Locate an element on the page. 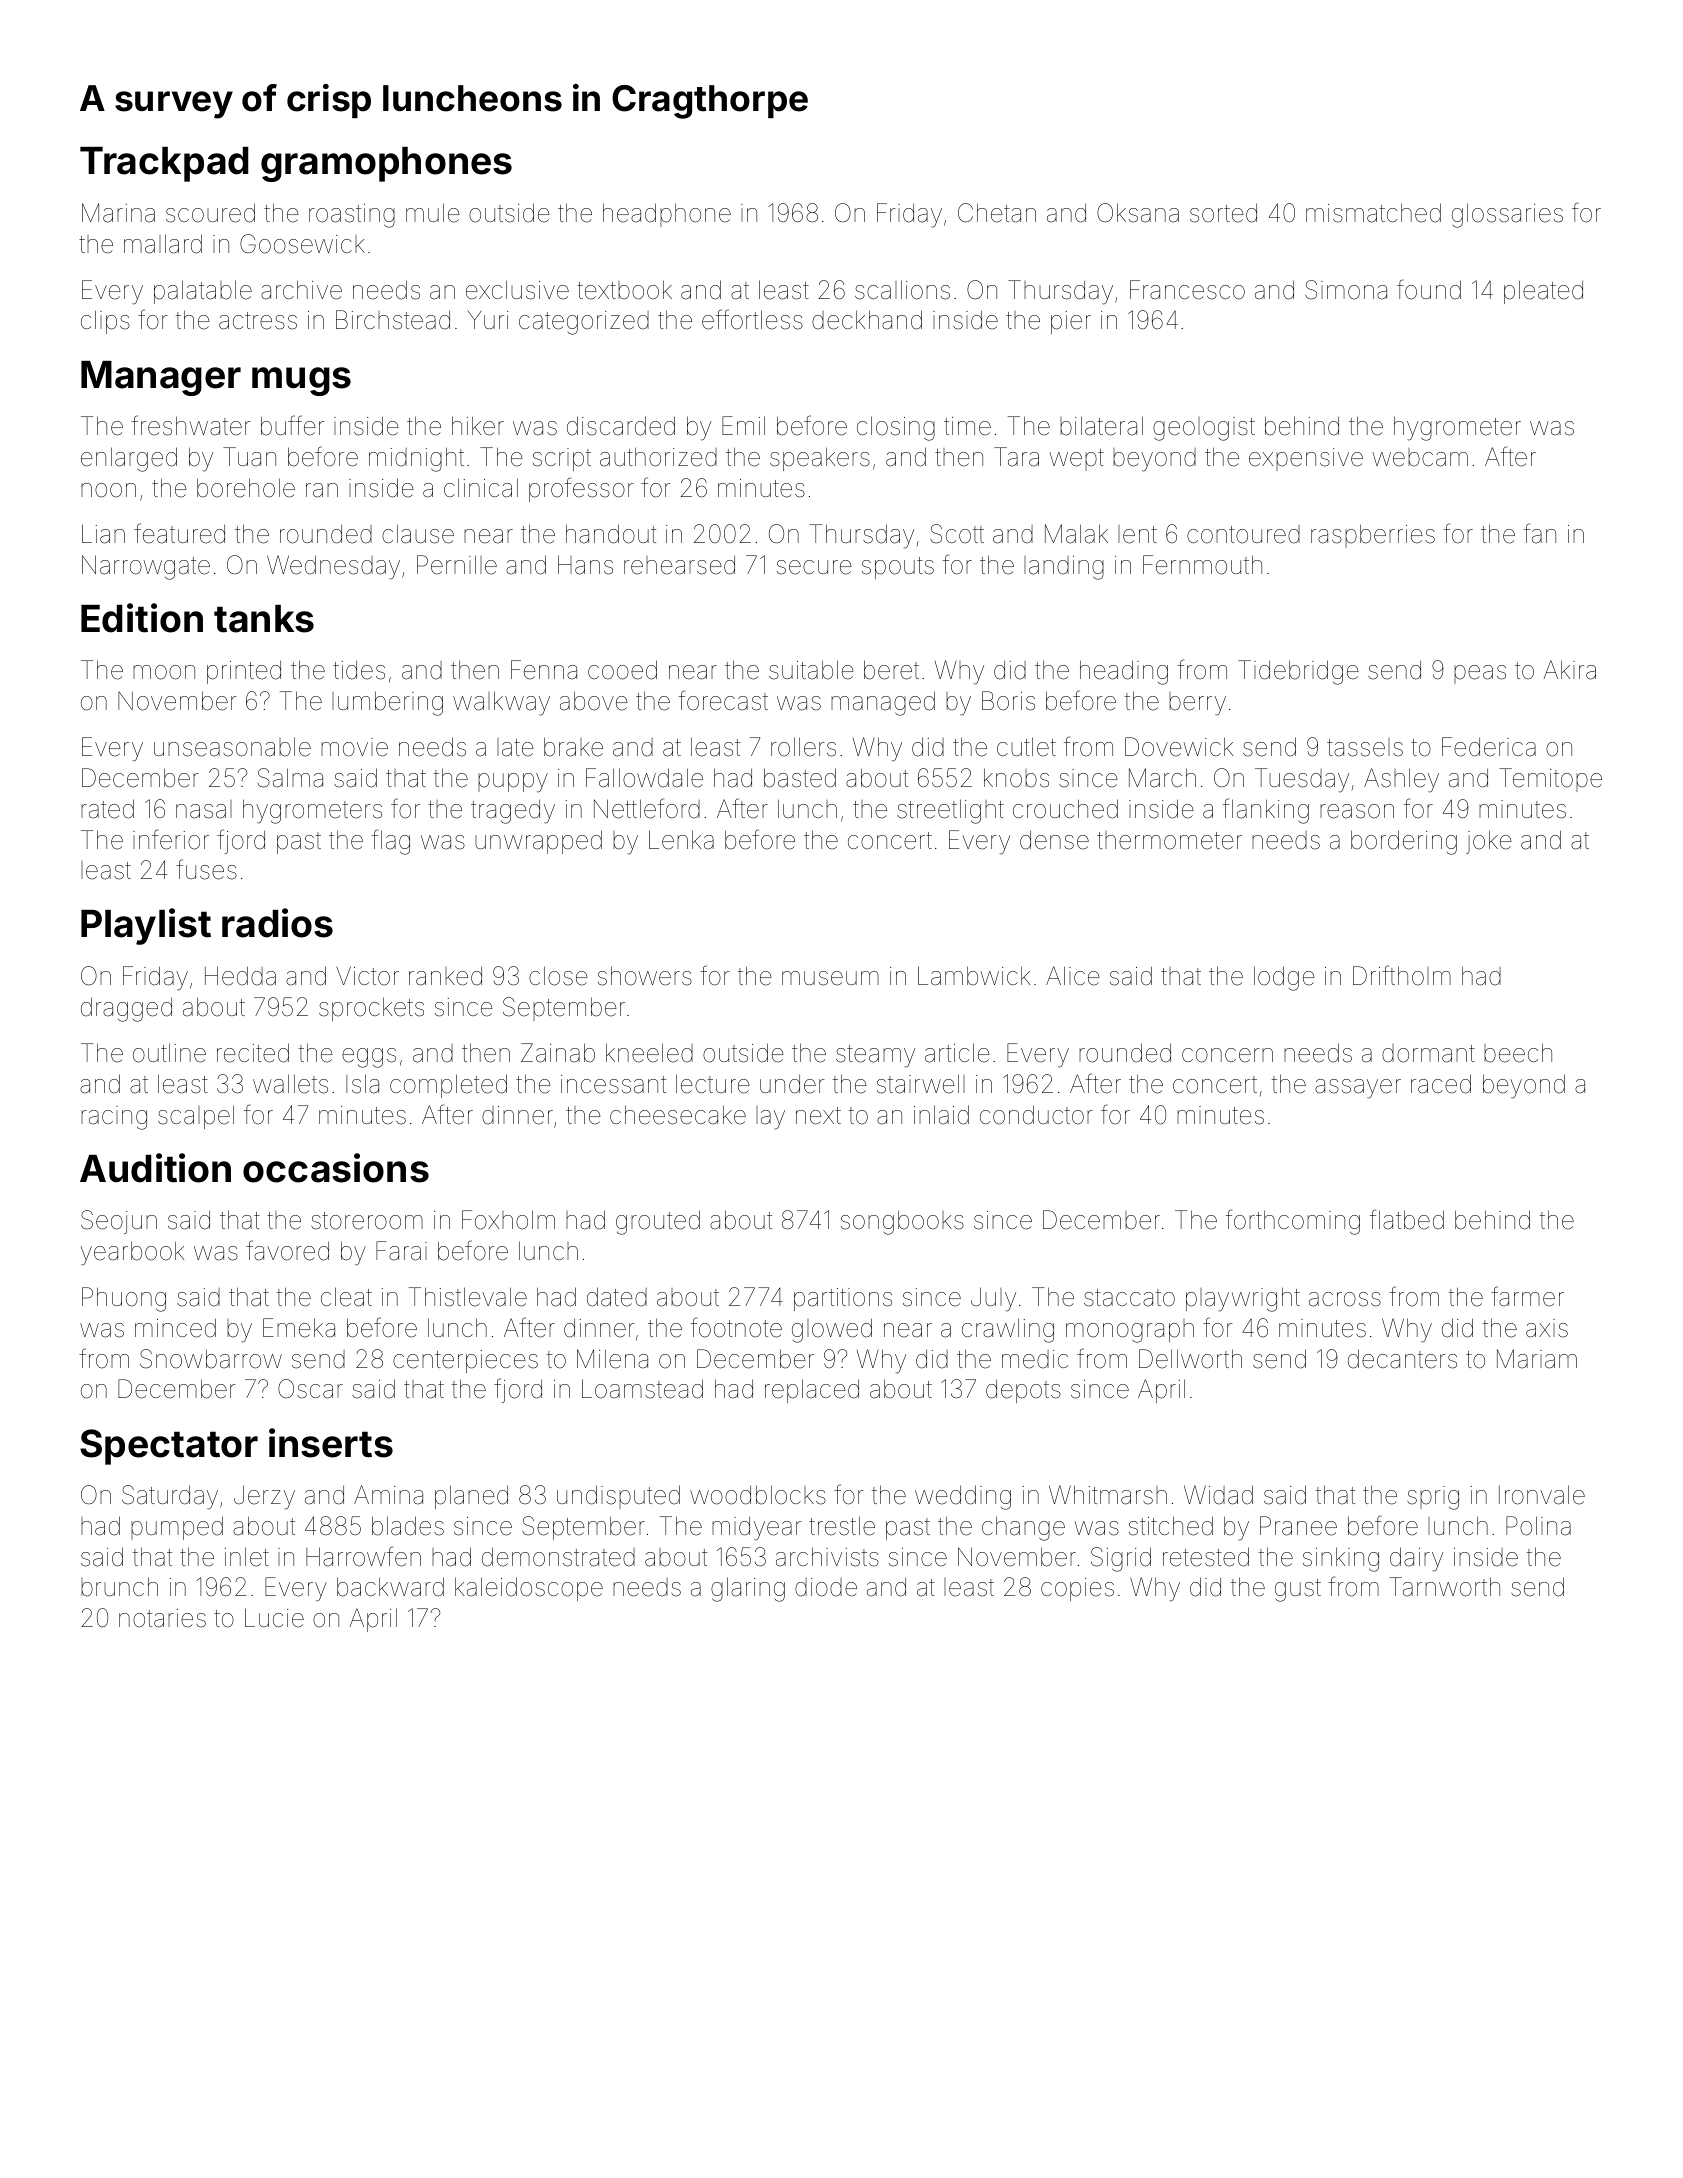 This document has width=1683, height=2178. fuses is located at coordinates (206, 869).
